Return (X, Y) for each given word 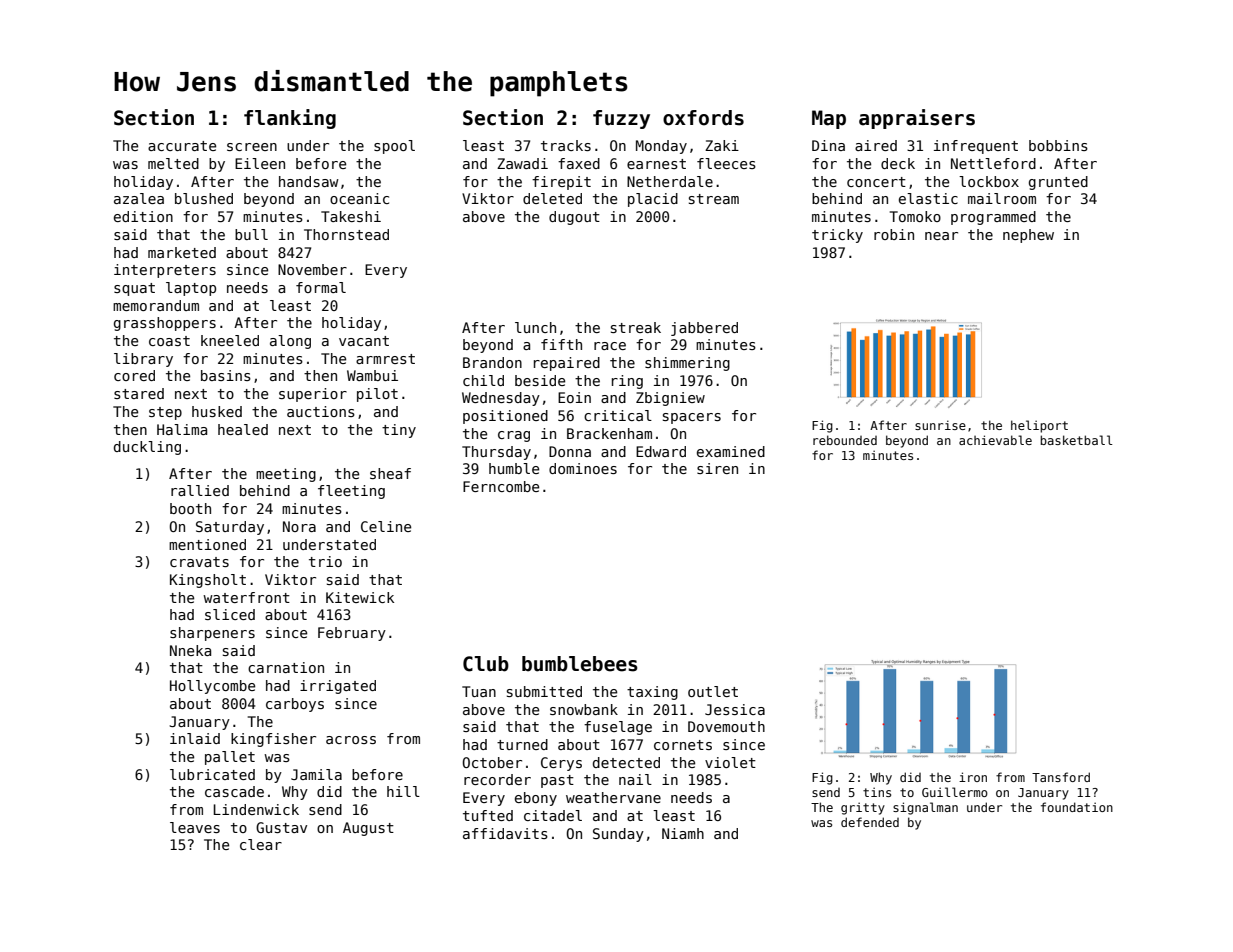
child (483, 380)
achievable (995, 440)
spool (394, 147)
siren (717, 468)
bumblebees (580, 664)
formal (321, 287)
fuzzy (621, 119)
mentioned (207, 544)
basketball (1076, 440)
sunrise (940, 425)
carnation (286, 667)
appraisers (917, 119)
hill (403, 791)
